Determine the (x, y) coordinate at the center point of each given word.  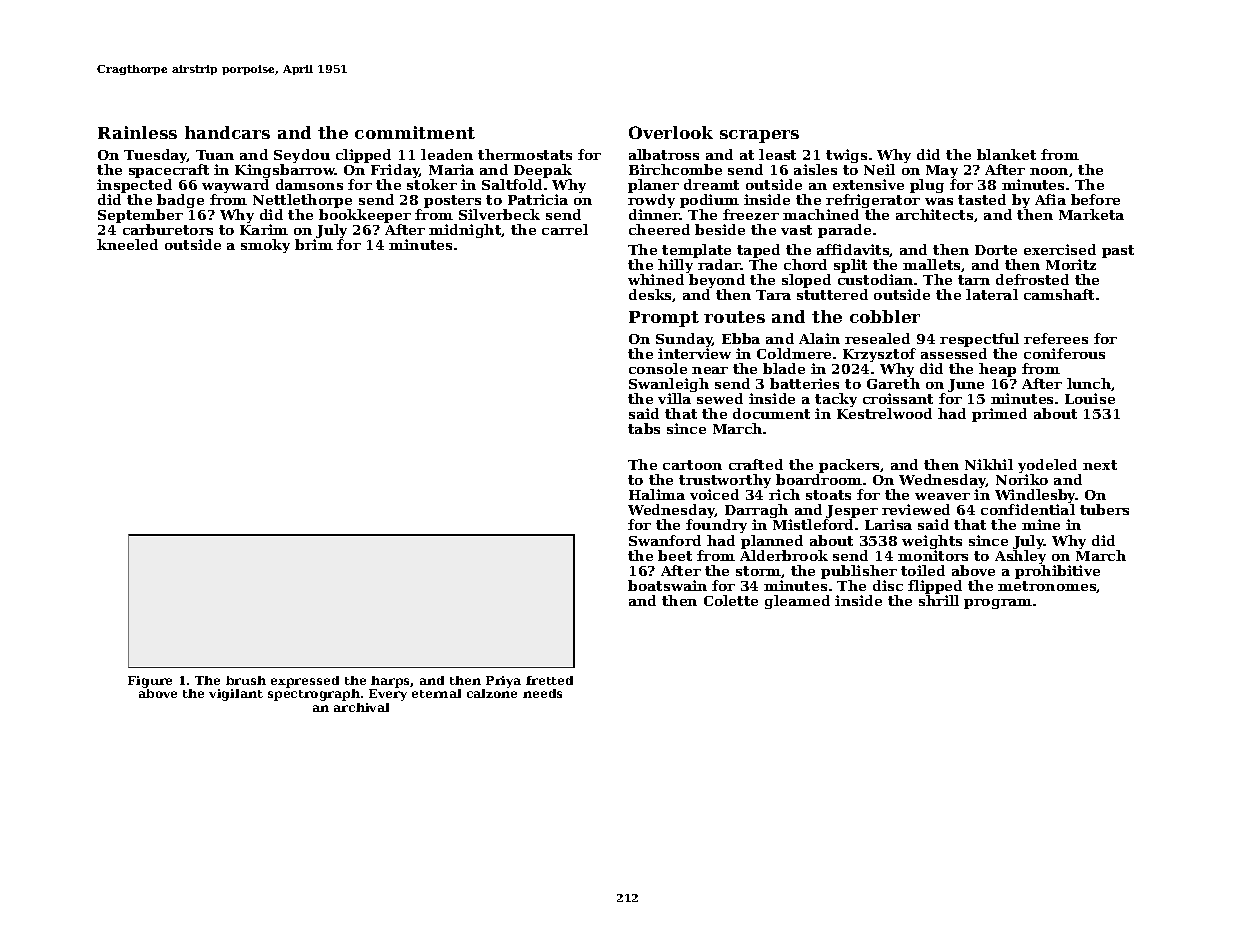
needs (542, 693)
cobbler (885, 316)
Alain (819, 338)
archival (361, 707)
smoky (265, 246)
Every (388, 695)
